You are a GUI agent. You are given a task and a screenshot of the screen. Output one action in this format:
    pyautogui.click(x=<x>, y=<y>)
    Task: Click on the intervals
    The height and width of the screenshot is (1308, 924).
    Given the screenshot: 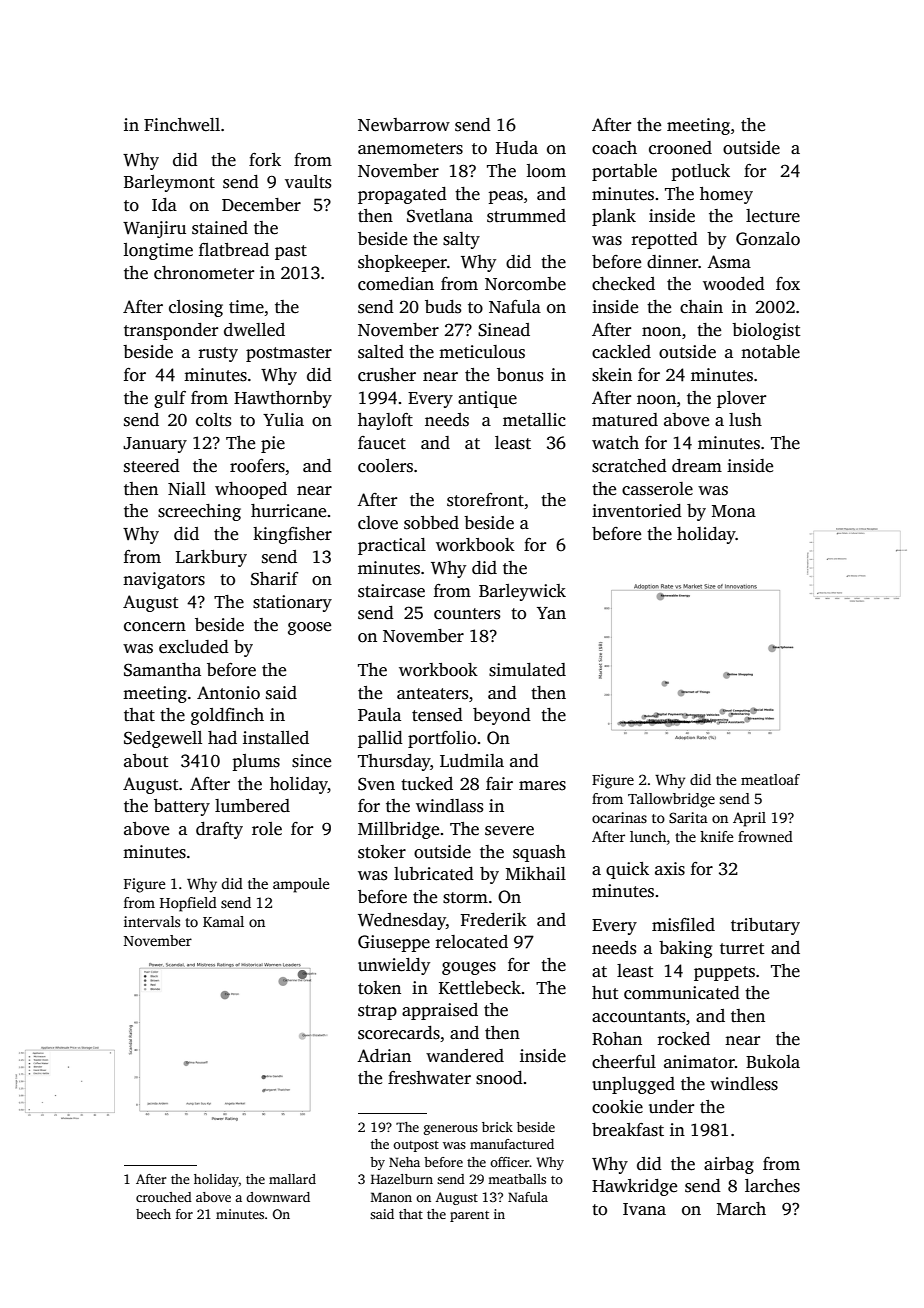 What is the action you would take?
    pyautogui.click(x=152, y=921)
